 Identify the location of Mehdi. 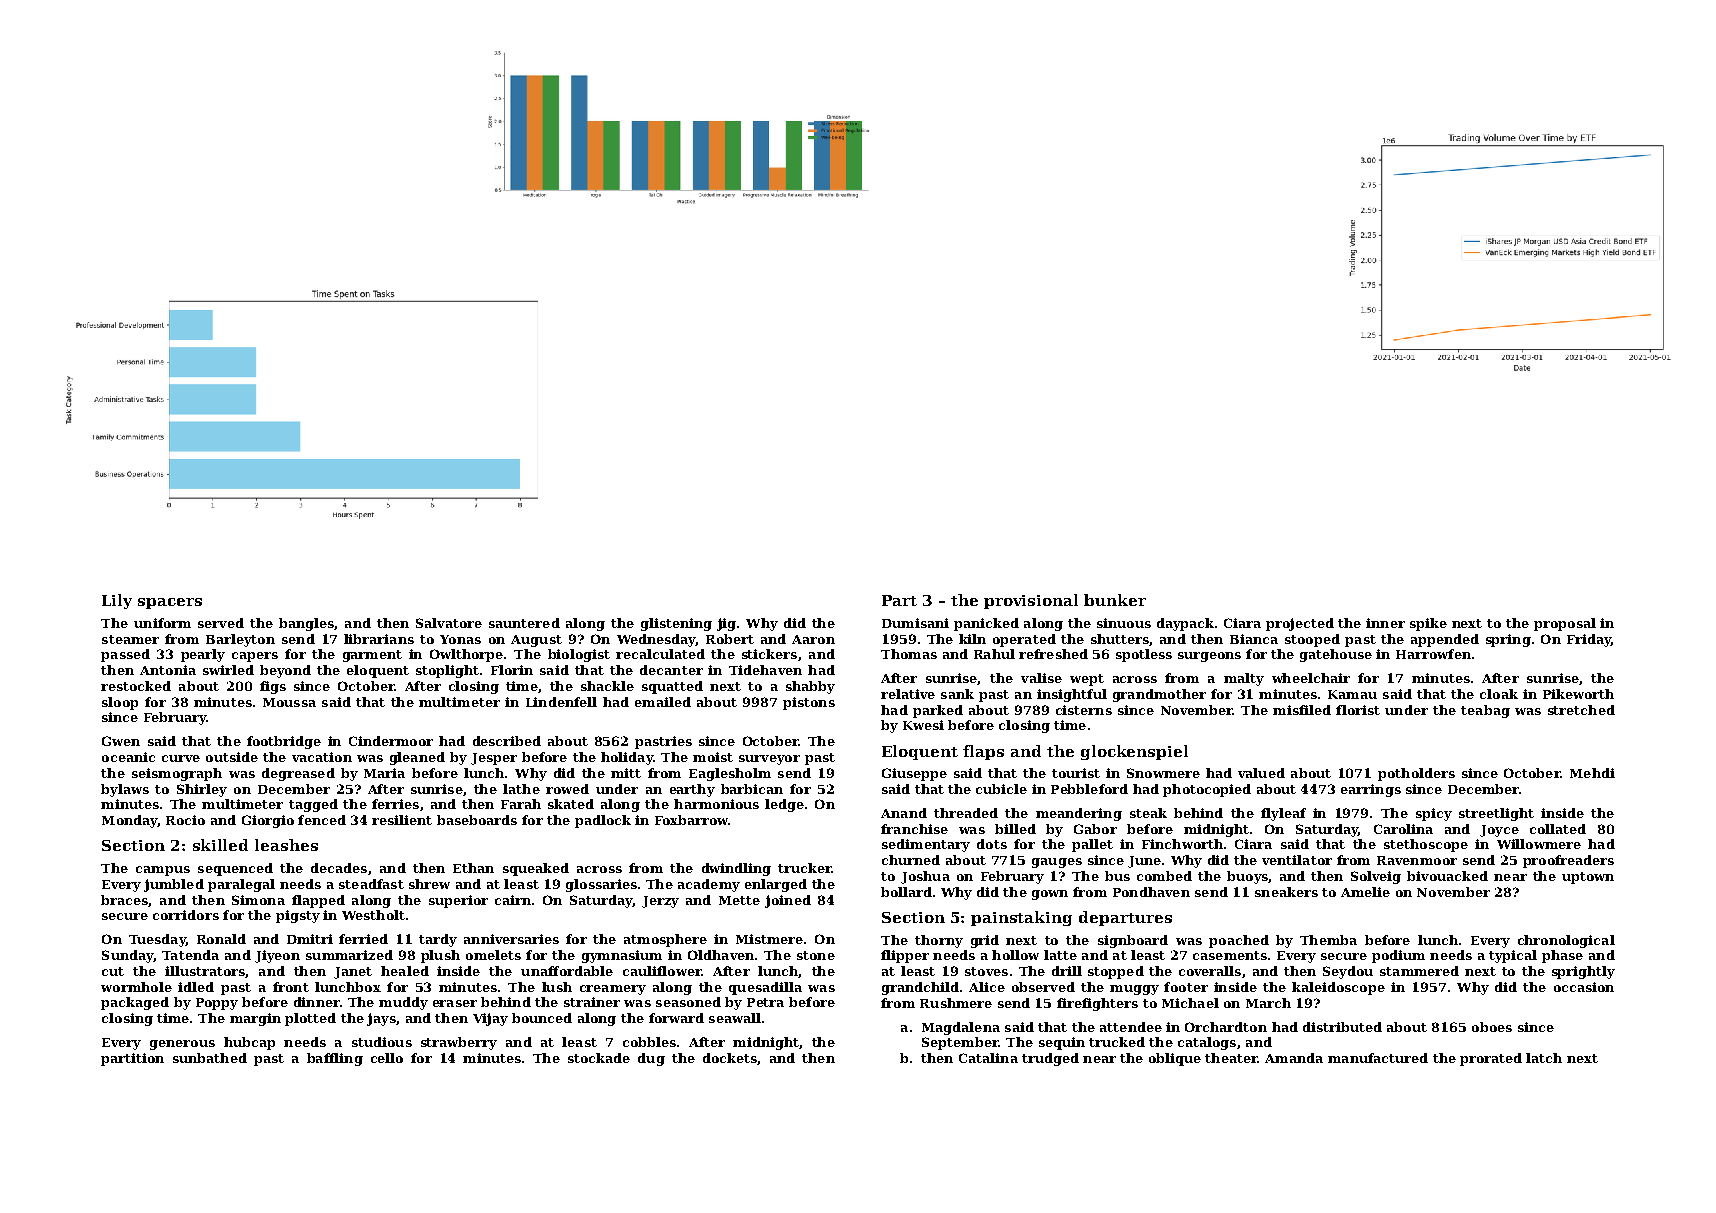
(1592, 773).
